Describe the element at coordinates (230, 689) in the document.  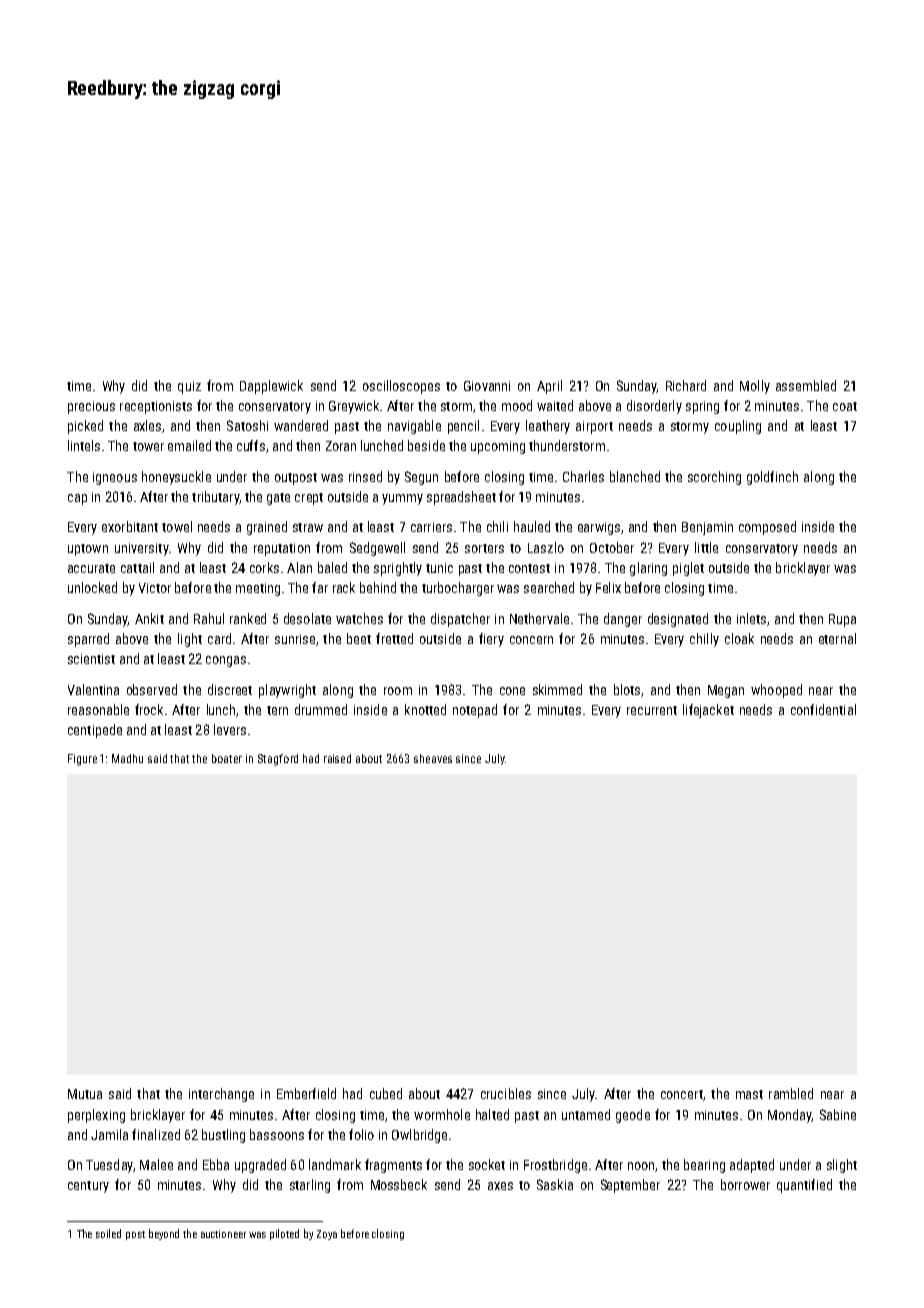
I see `discreet` at that location.
